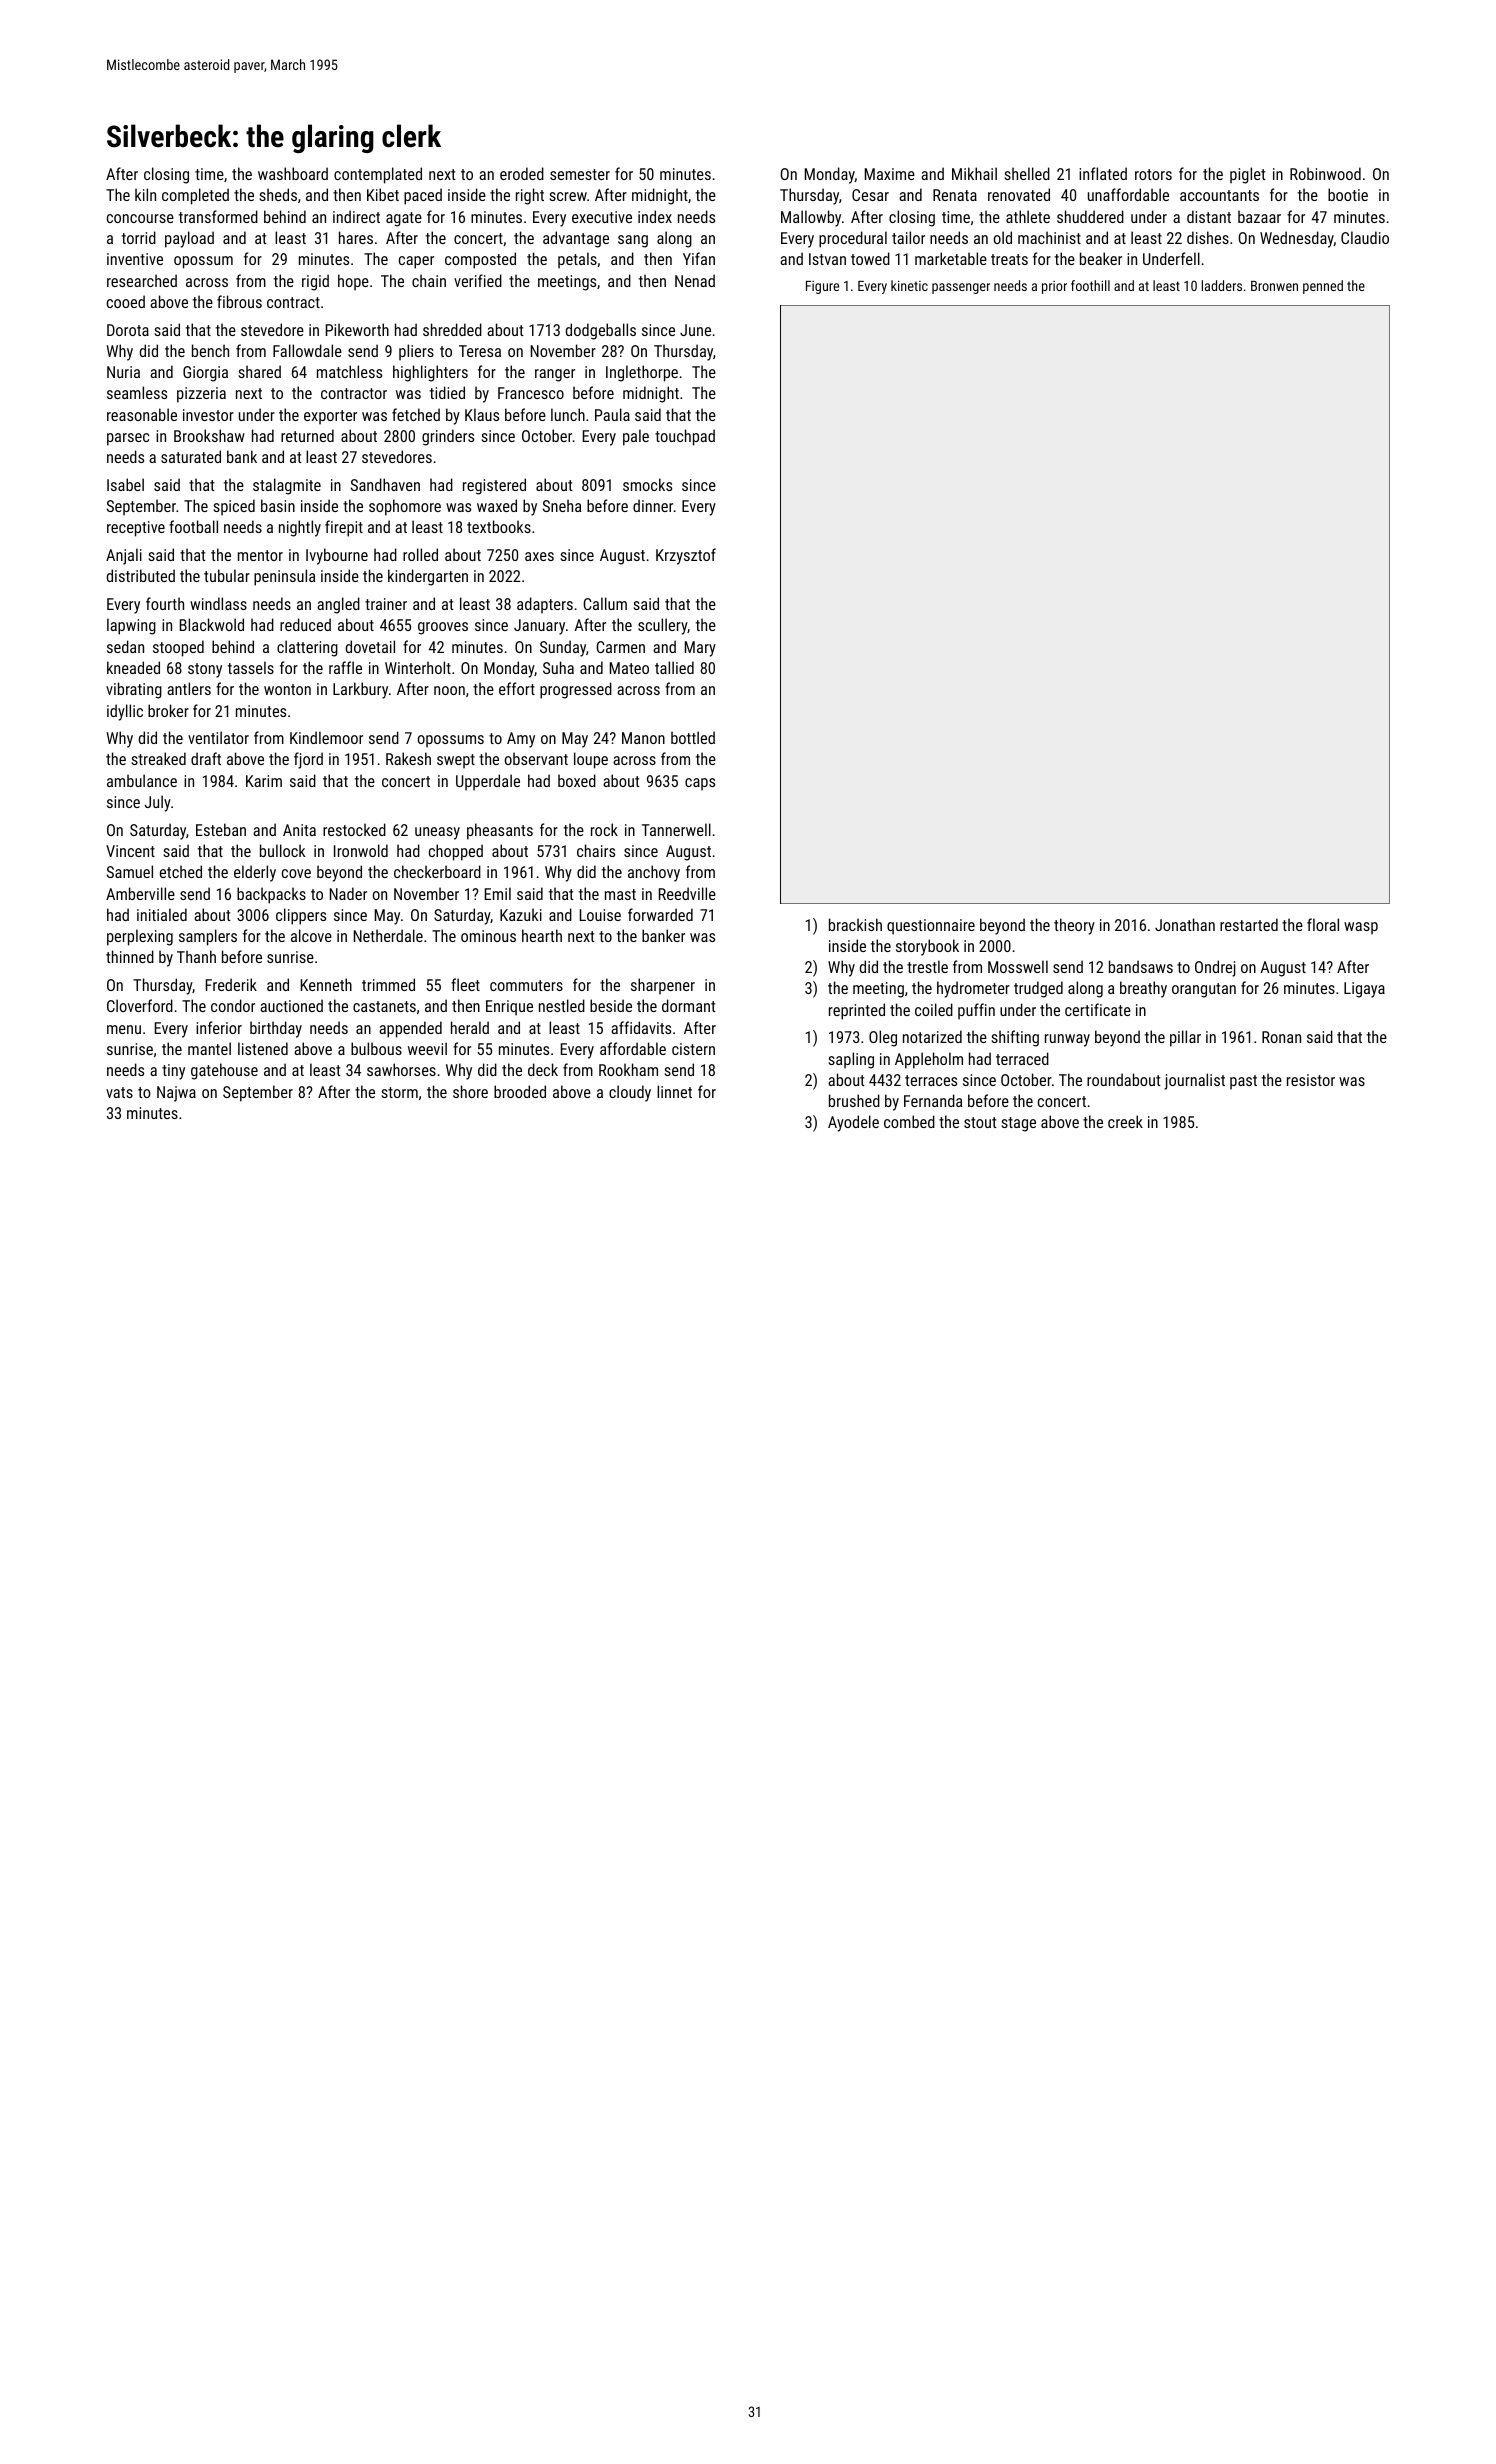 The height and width of the document is (2464, 1496). What do you see at coordinates (470, 1091) in the document?
I see `shore` at bounding box center [470, 1091].
